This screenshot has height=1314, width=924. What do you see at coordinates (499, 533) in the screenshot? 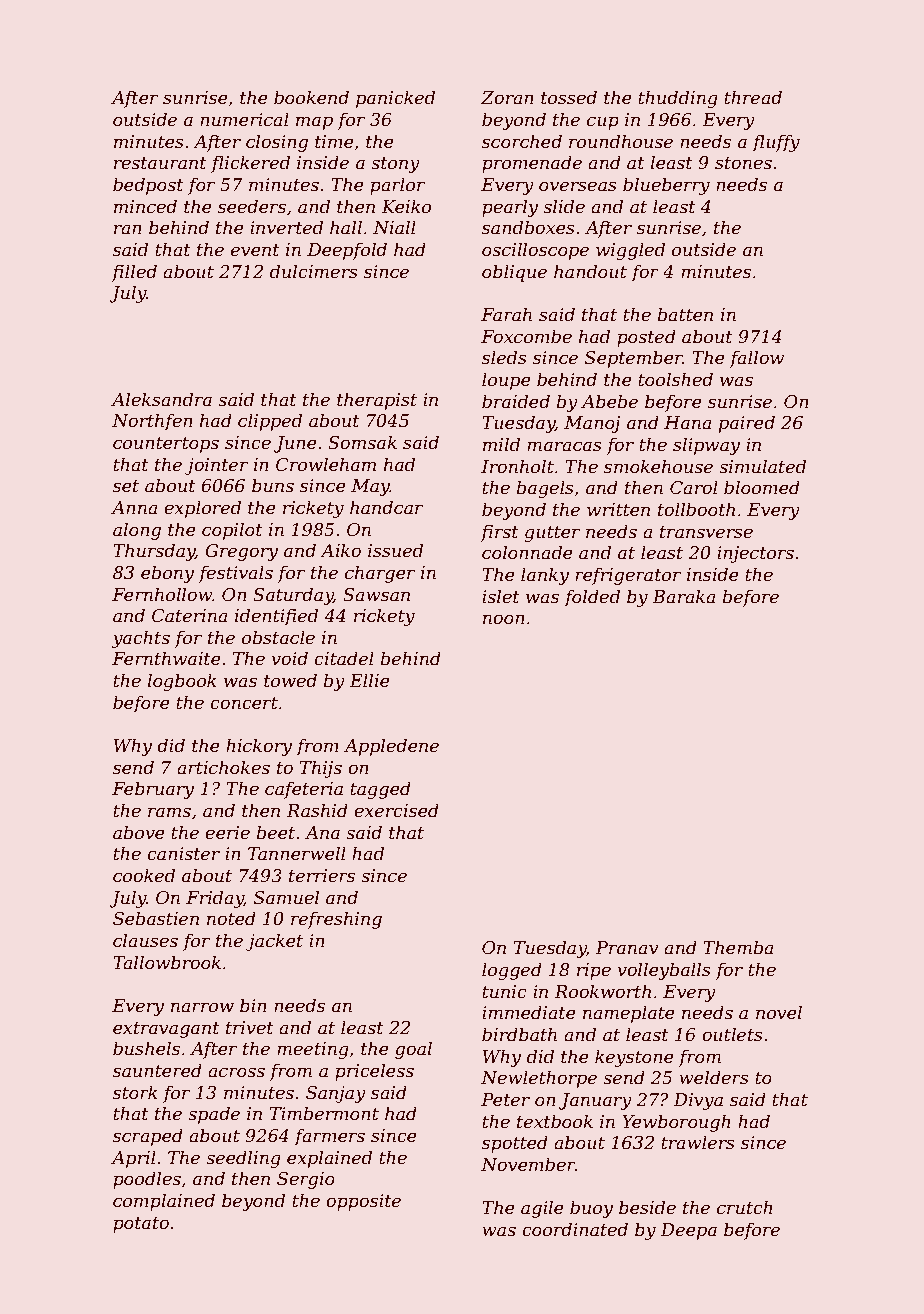
I see `first` at bounding box center [499, 533].
